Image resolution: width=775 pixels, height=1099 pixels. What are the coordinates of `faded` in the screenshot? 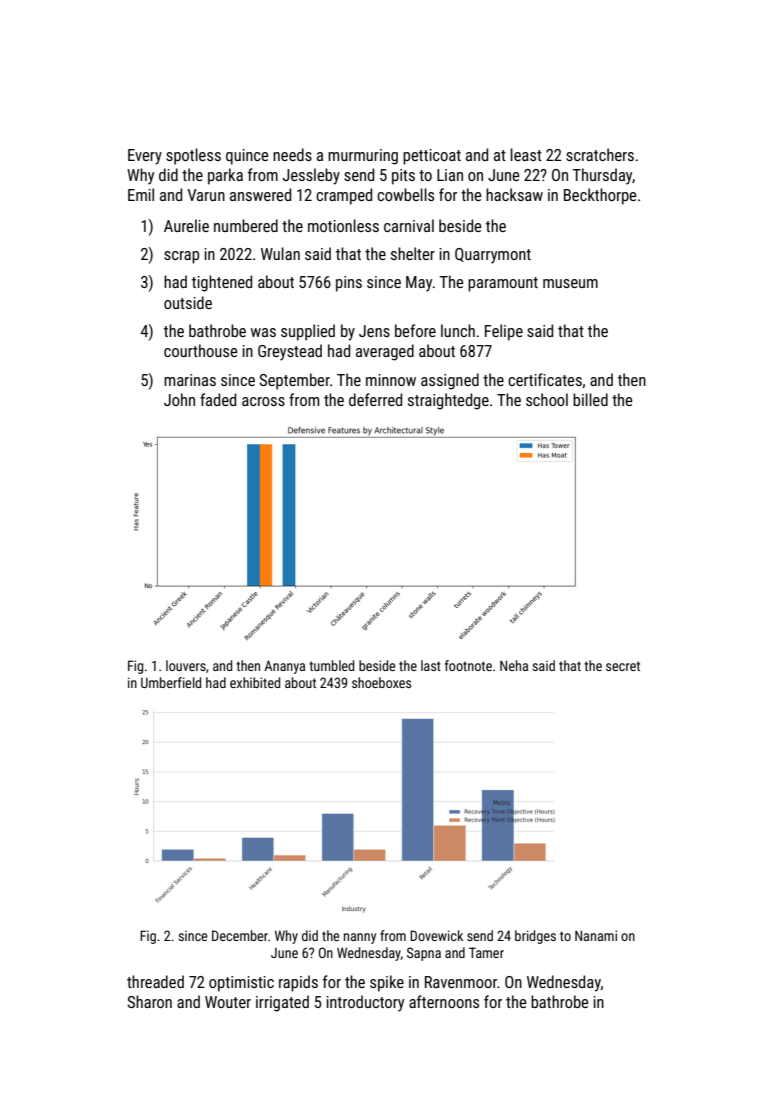 It's located at (218, 399).
